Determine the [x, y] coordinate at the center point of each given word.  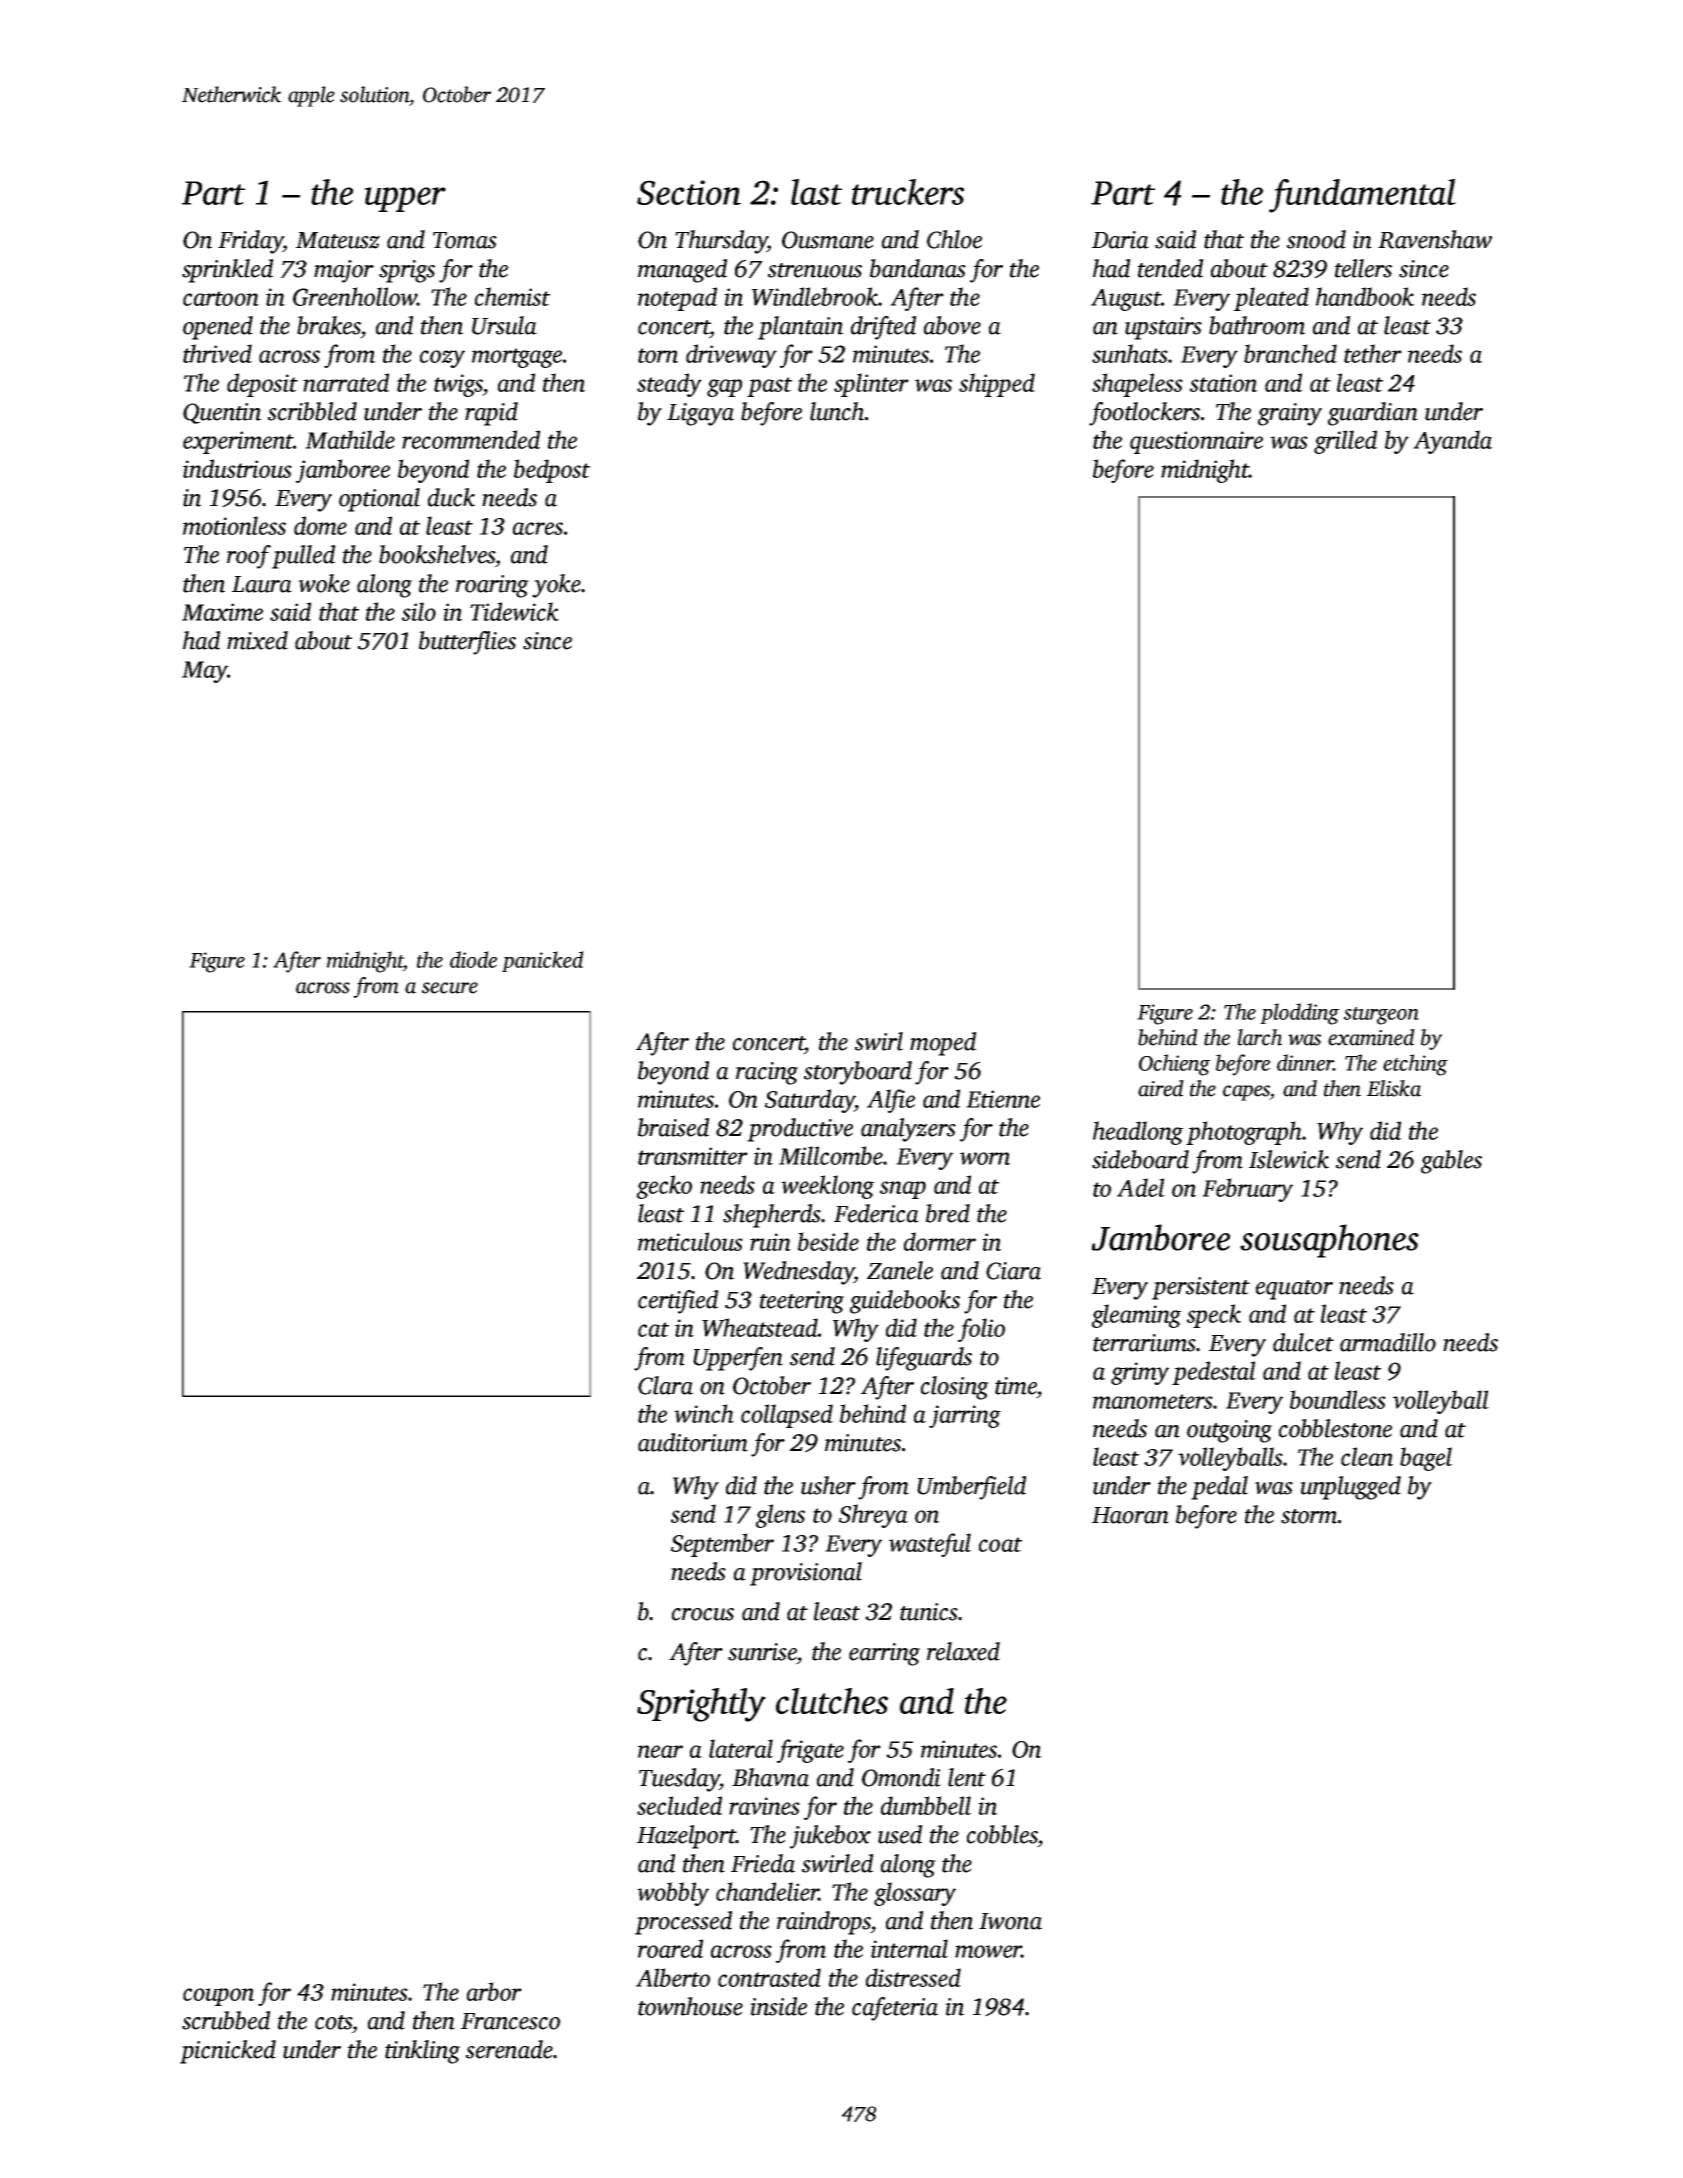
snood [1316, 239]
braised [673, 1127]
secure [450, 988]
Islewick [1289, 1159]
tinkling [422, 2052]
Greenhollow [355, 296]
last [816, 192]
